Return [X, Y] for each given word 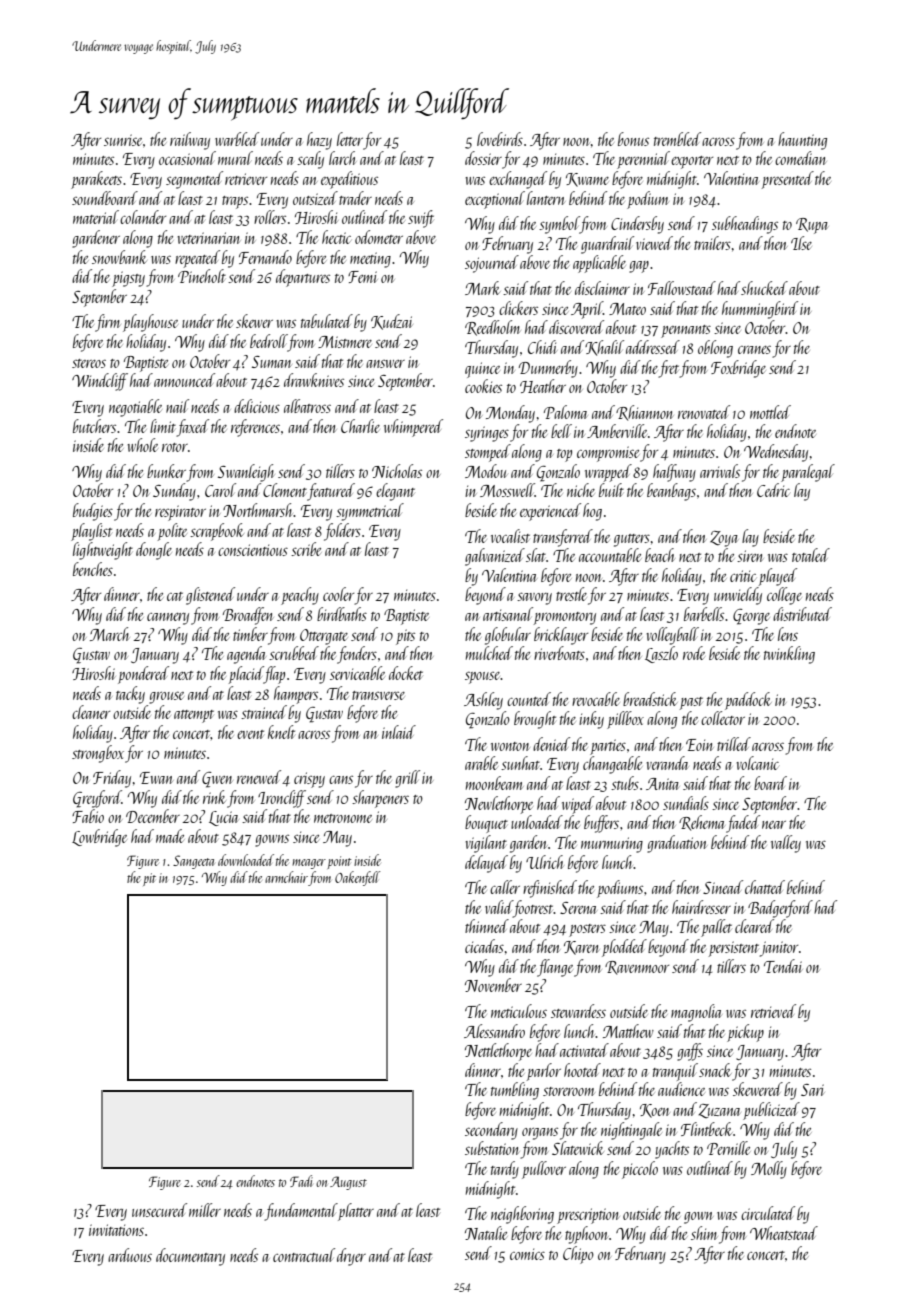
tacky [130, 695]
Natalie [486, 1233]
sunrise [123, 140]
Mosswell [507, 490]
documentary [190, 1257]
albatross [307, 406]
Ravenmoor [637, 968]
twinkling [789, 655]
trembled [677, 139]
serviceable [357, 673]
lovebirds [500, 139]
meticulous [519, 1011]
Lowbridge [99, 838]
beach [660, 555]
